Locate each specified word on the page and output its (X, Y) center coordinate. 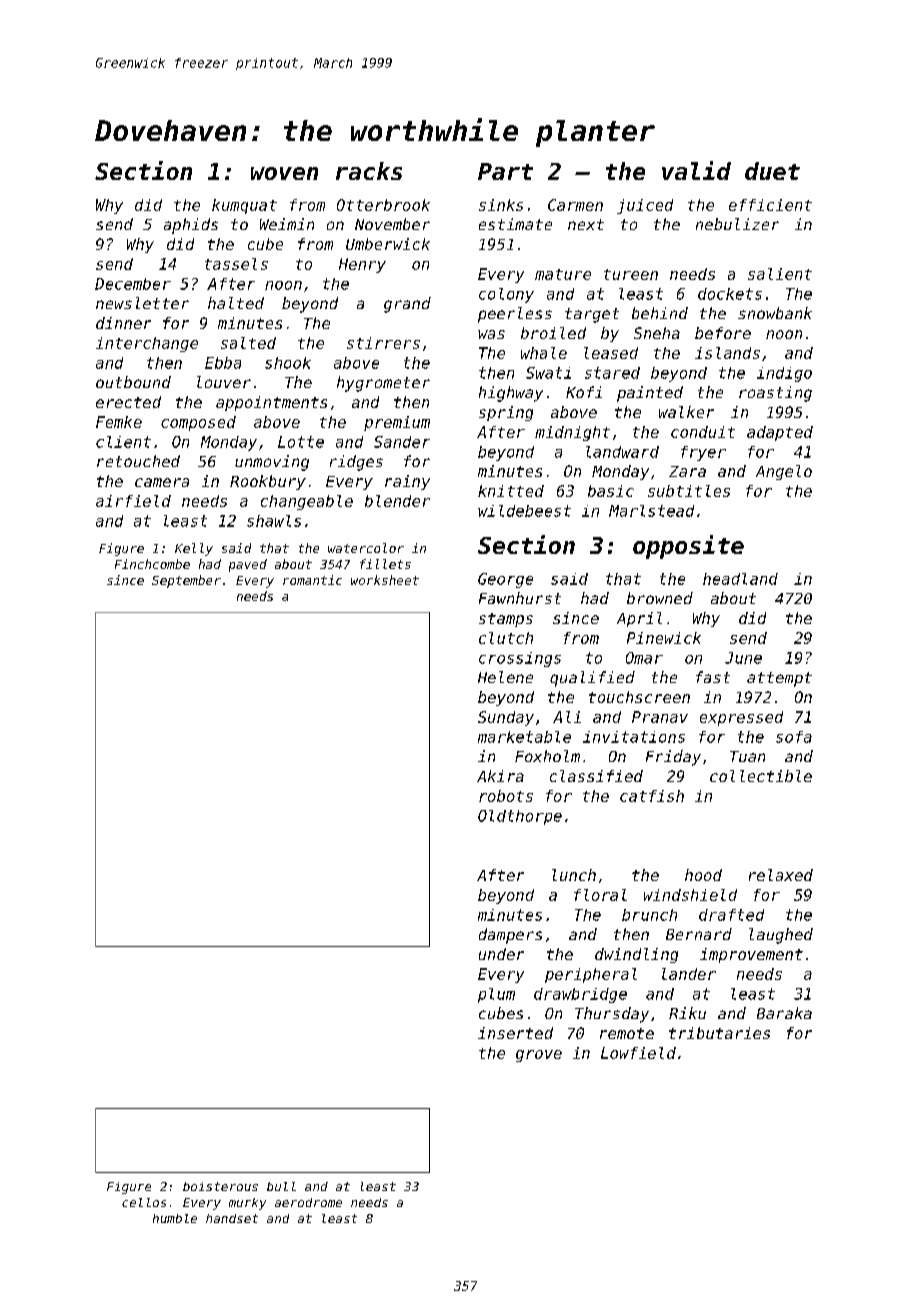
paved (248, 565)
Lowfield (638, 1053)
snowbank (775, 313)
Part (505, 171)
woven (284, 173)
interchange (147, 344)
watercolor (366, 548)
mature (563, 274)
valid (696, 170)
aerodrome (308, 1202)
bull (281, 1186)
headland (740, 579)
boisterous (220, 1186)
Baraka (784, 1013)
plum (496, 995)
